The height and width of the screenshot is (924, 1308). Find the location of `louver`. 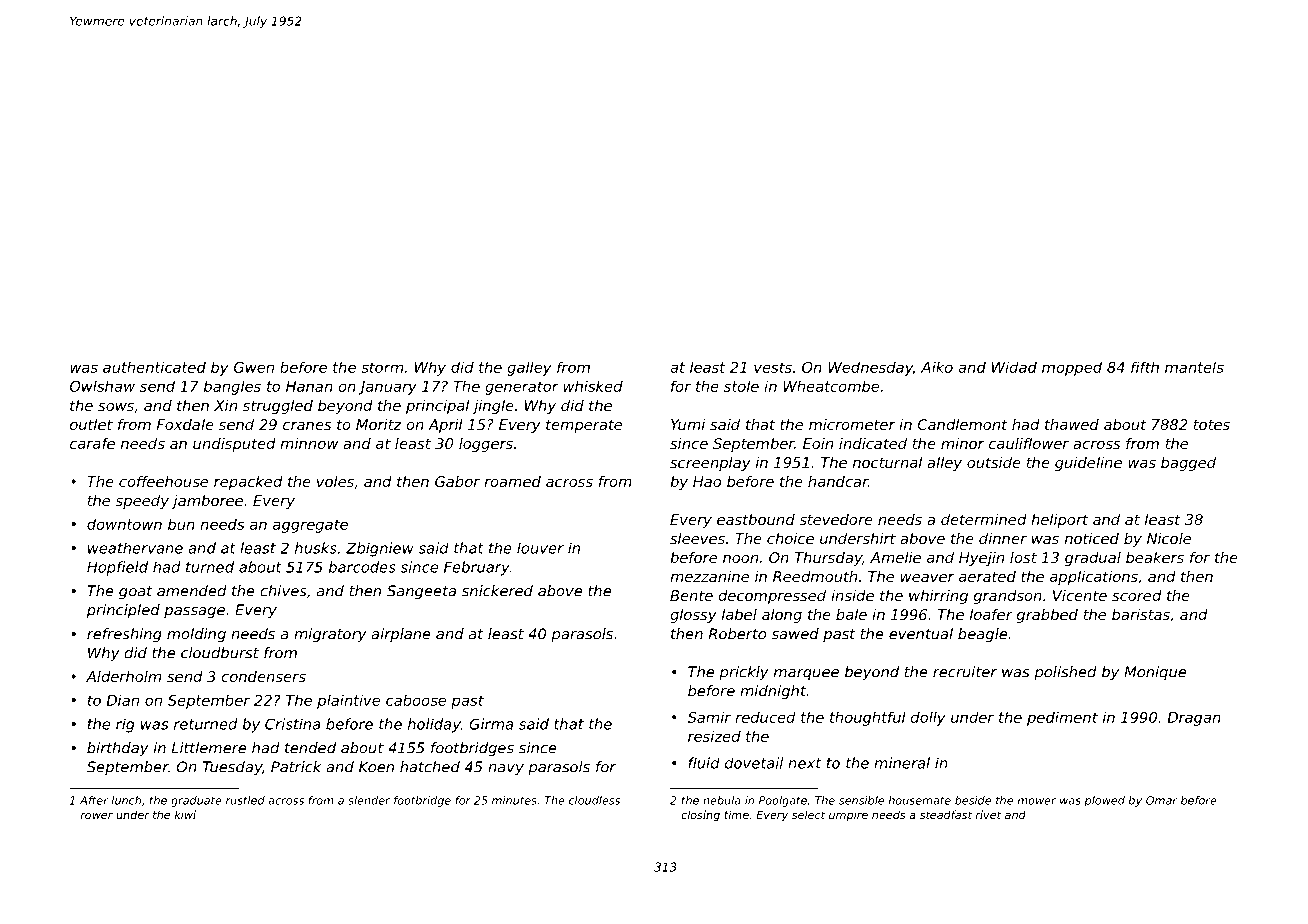

louver is located at coordinates (540, 548).
